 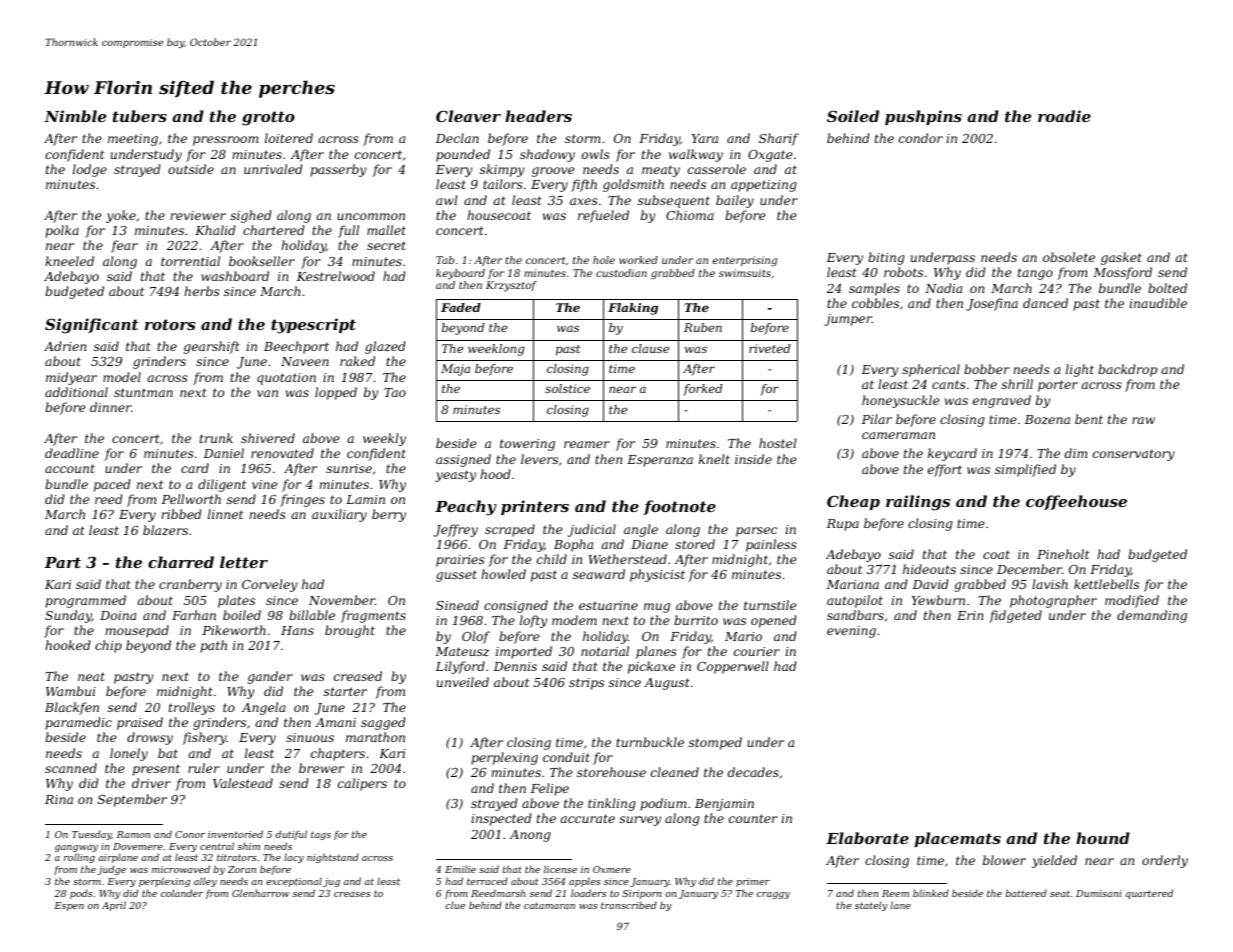 What do you see at coordinates (90, 170) in the image?
I see `lodge` at bounding box center [90, 170].
